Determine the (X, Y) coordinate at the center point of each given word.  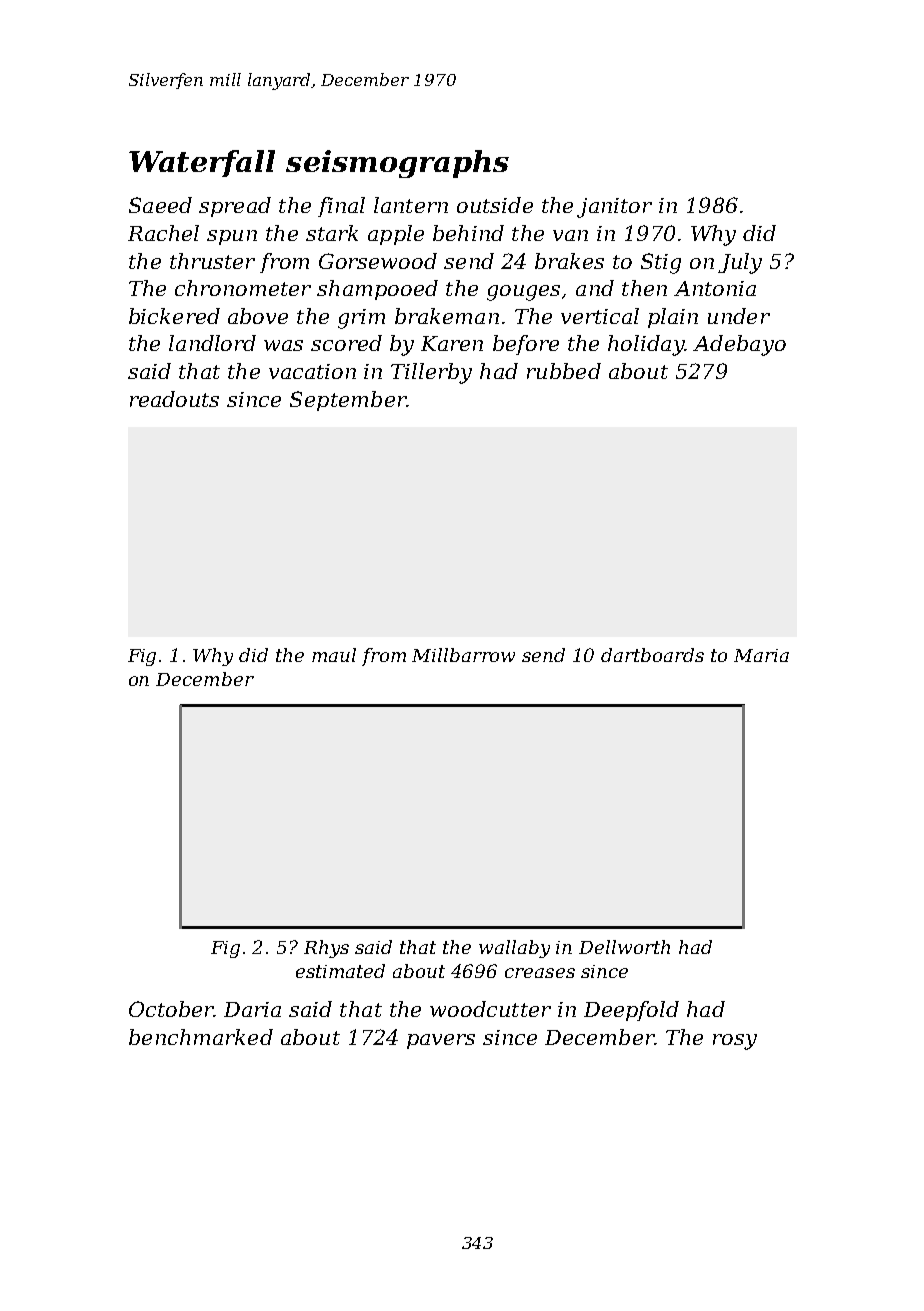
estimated (340, 971)
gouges (523, 293)
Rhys (326, 949)
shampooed (377, 290)
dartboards (652, 655)
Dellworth (624, 947)
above (258, 316)
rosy (735, 1042)
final (341, 207)
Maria (761, 655)
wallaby (514, 949)
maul (334, 655)
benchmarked (201, 1037)
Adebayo (739, 345)
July (740, 263)
